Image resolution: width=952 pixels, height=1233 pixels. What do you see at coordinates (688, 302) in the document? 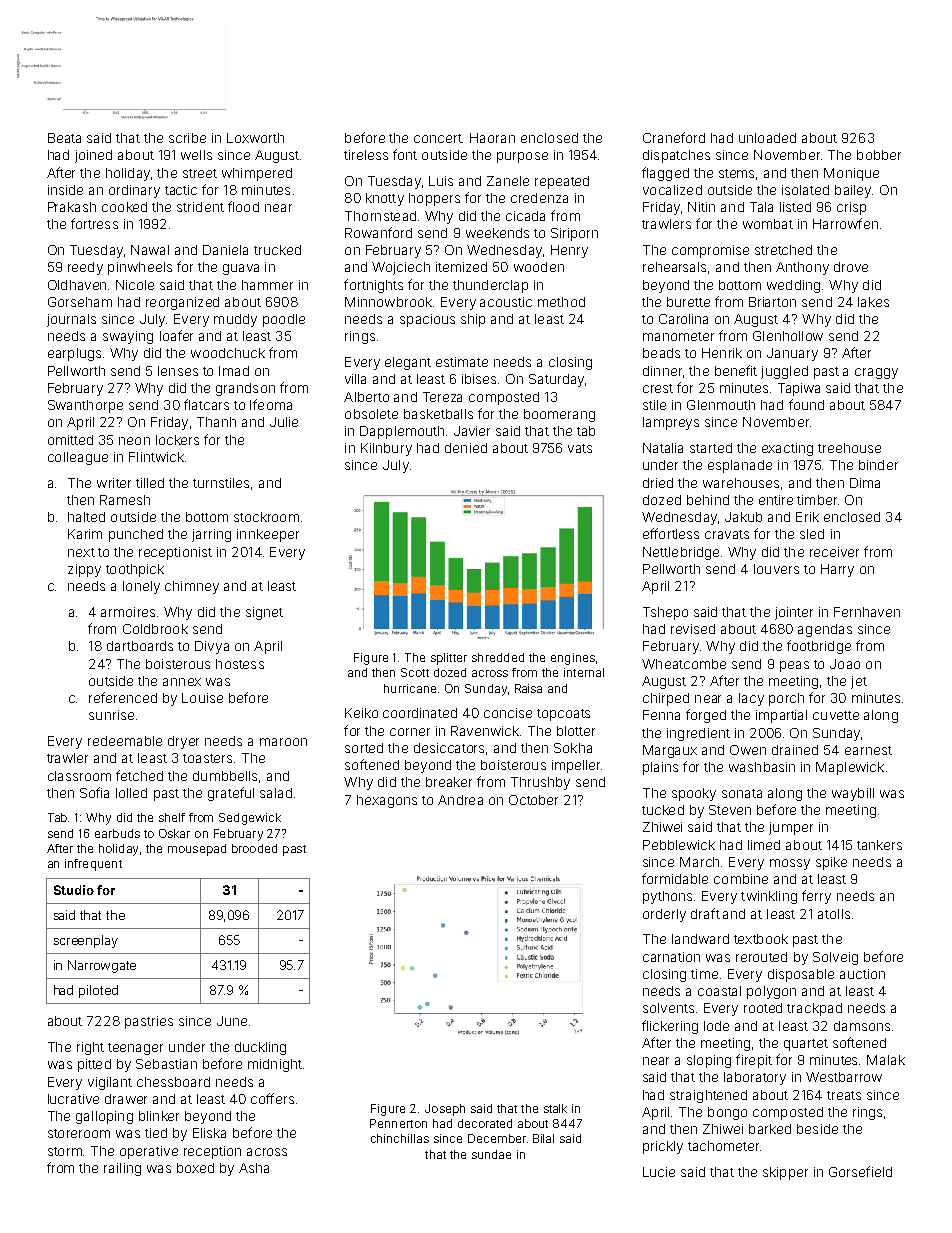
I see `burette` at bounding box center [688, 302].
